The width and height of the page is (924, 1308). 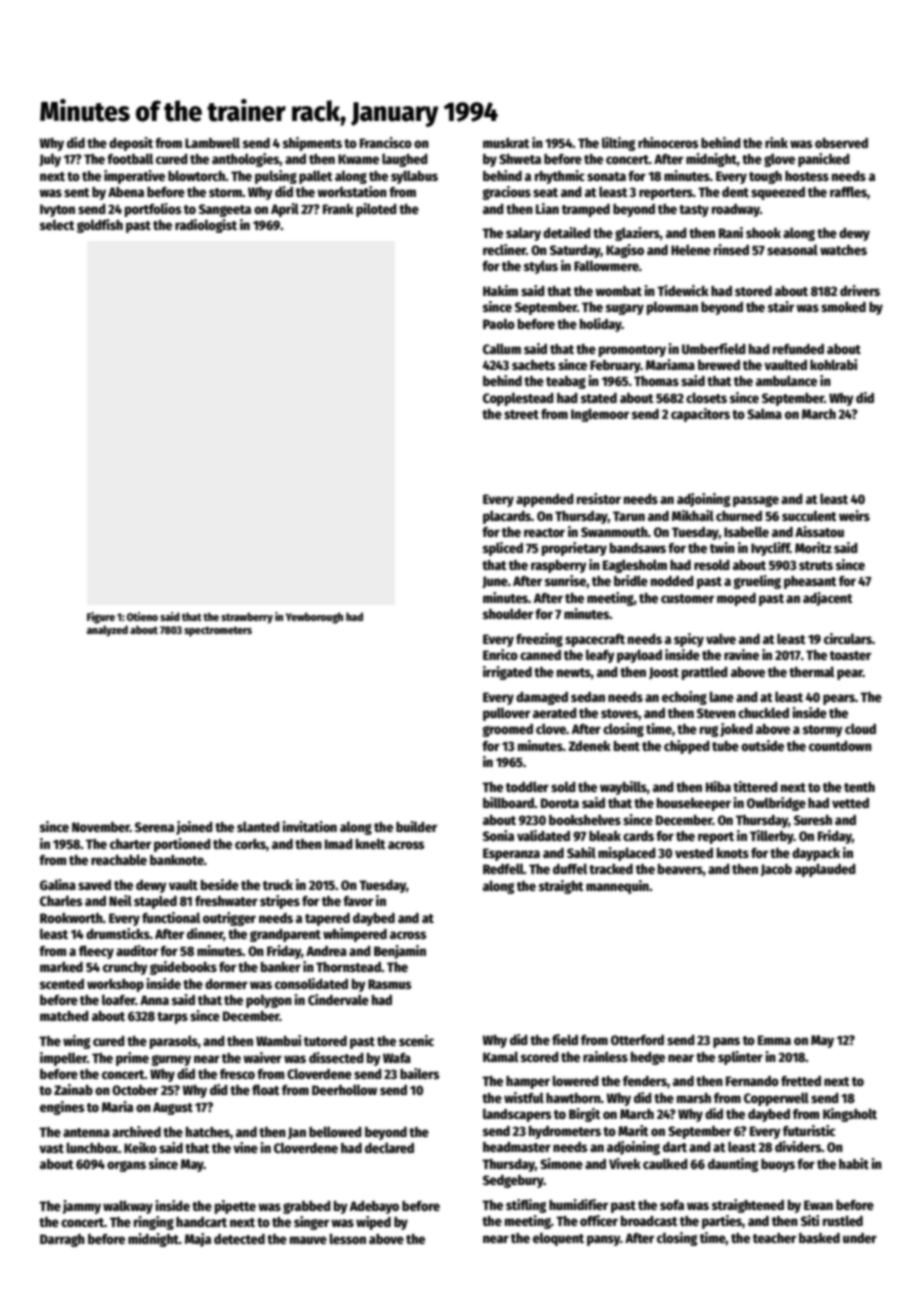 I want to click on Lambwell, so click(x=212, y=142).
